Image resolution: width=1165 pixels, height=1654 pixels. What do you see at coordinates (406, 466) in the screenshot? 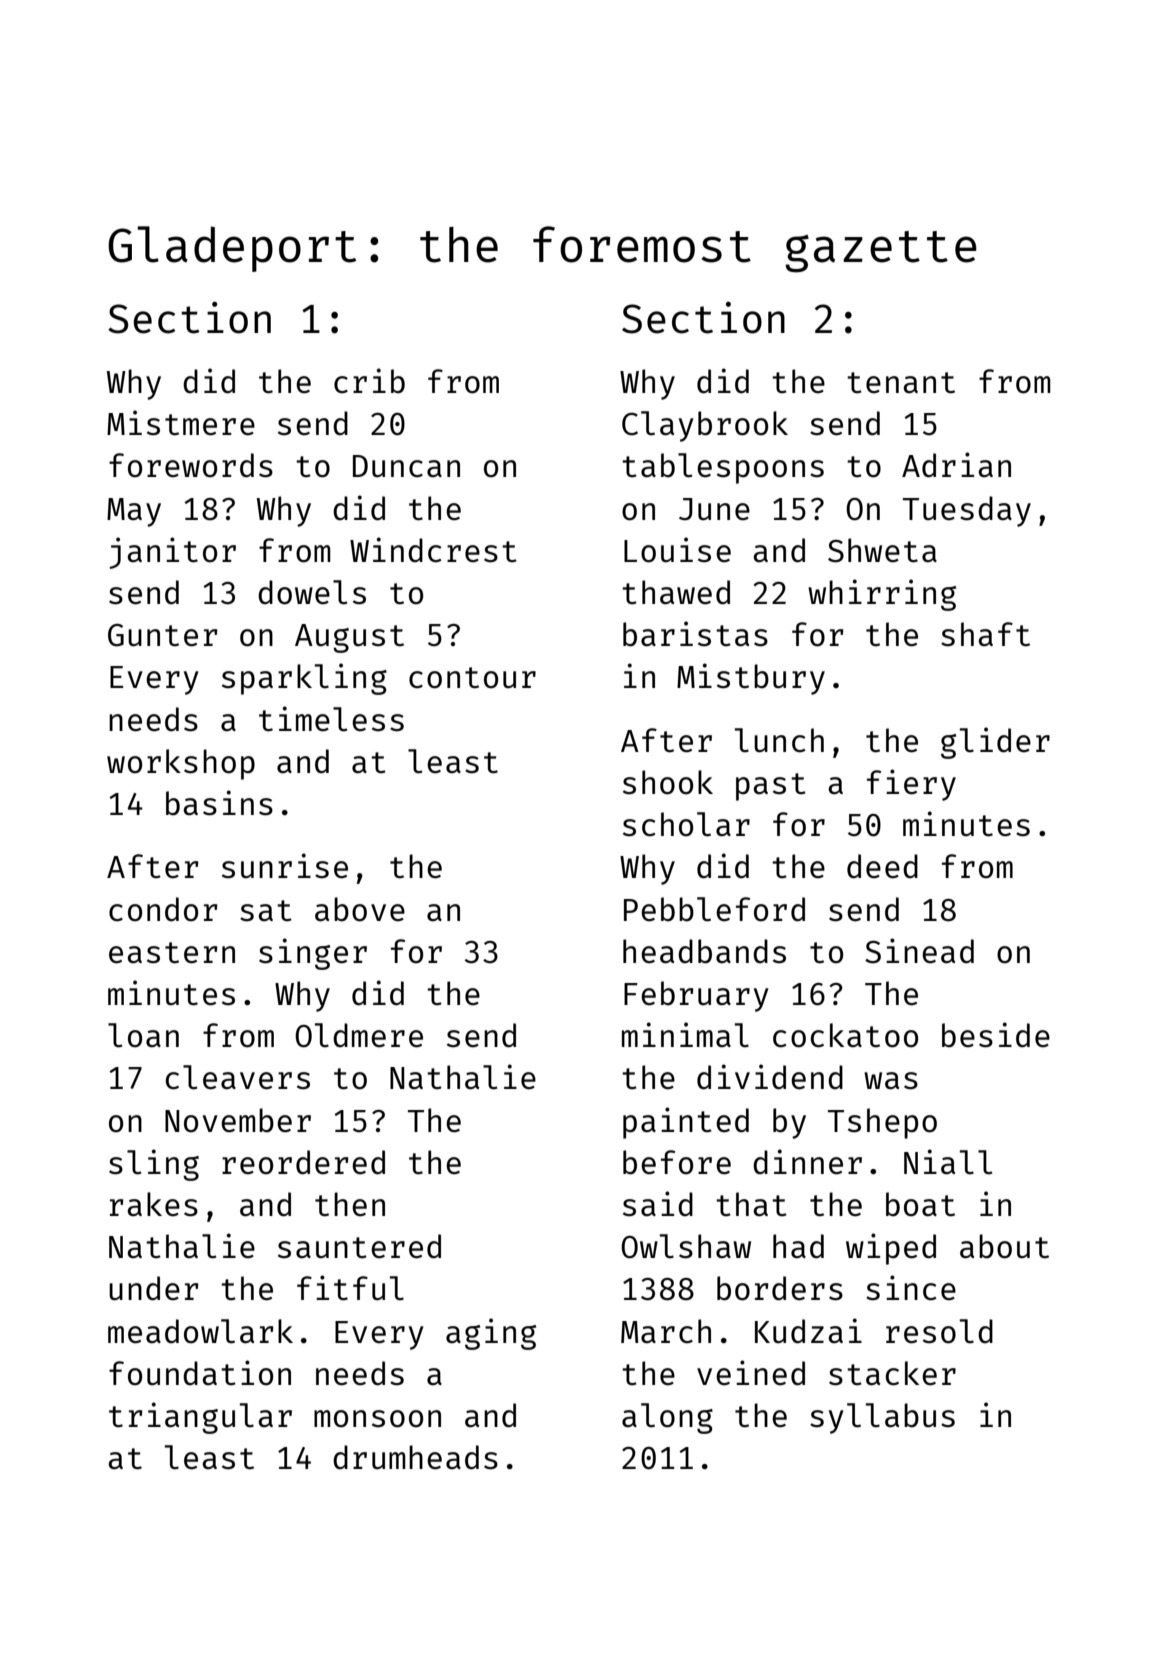
I see `Duncan` at bounding box center [406, 466].
